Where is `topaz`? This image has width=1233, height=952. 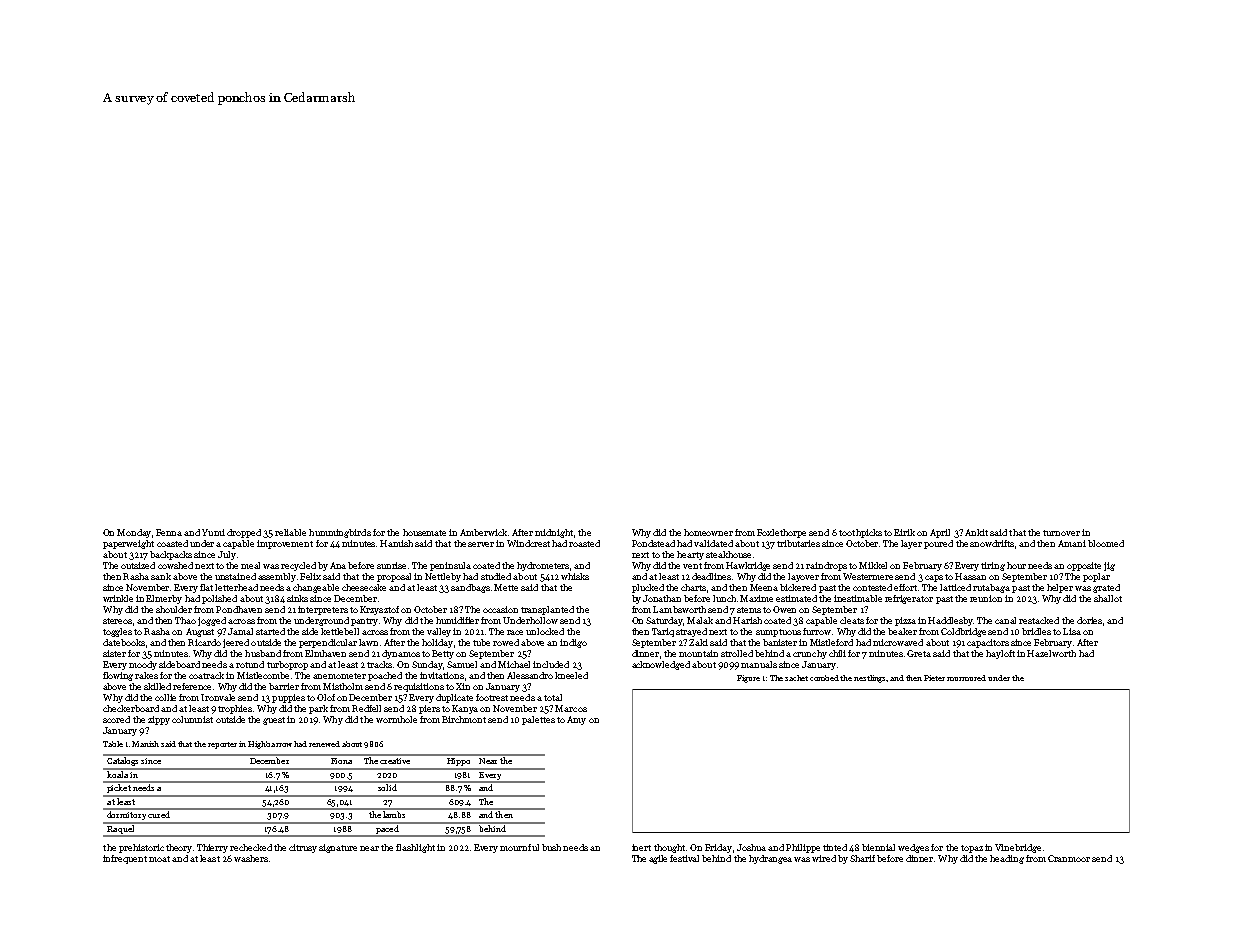
topaz is located at coordinates (972, 849).
